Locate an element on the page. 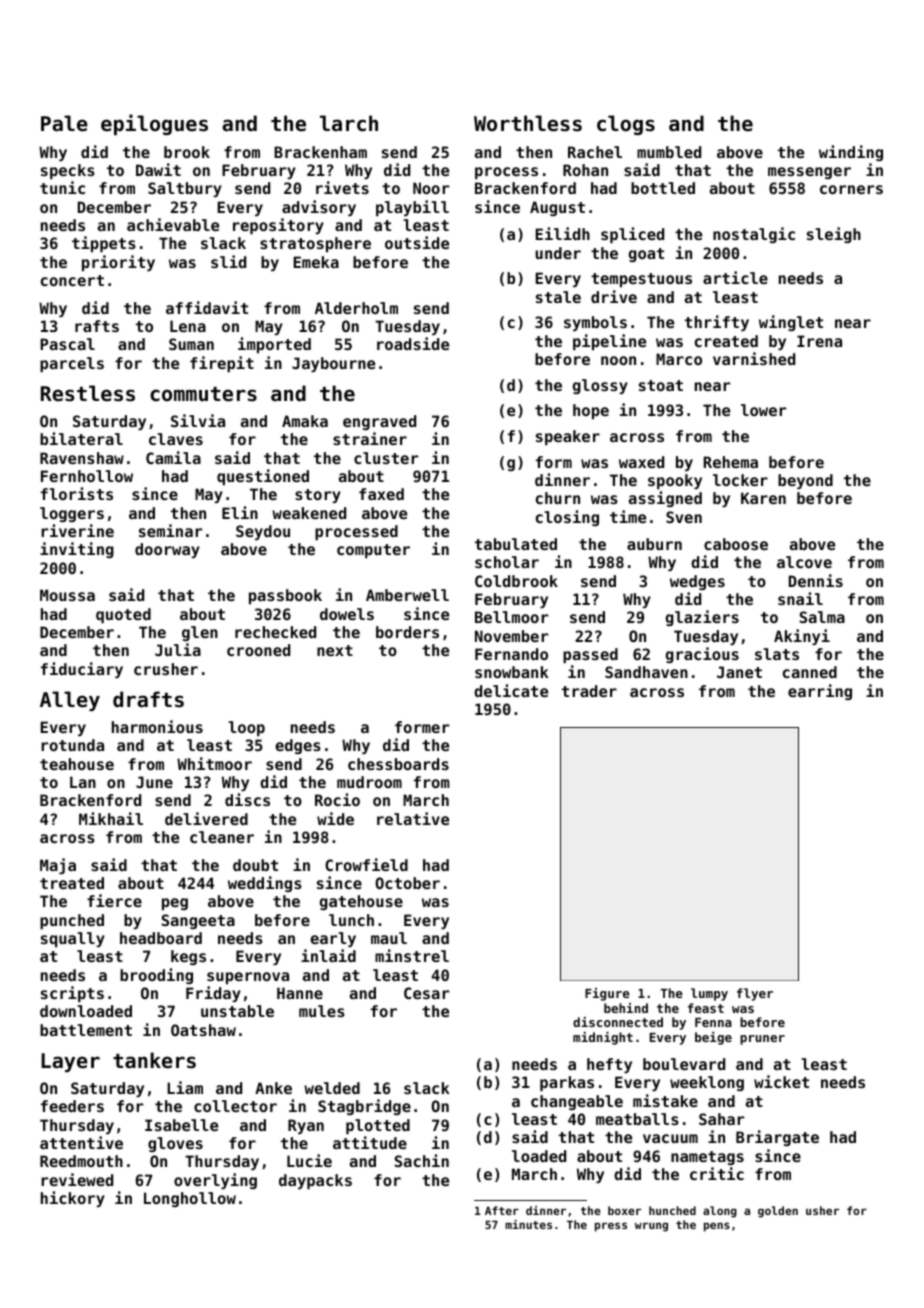  faxed is located at coordinates (381, 494).
